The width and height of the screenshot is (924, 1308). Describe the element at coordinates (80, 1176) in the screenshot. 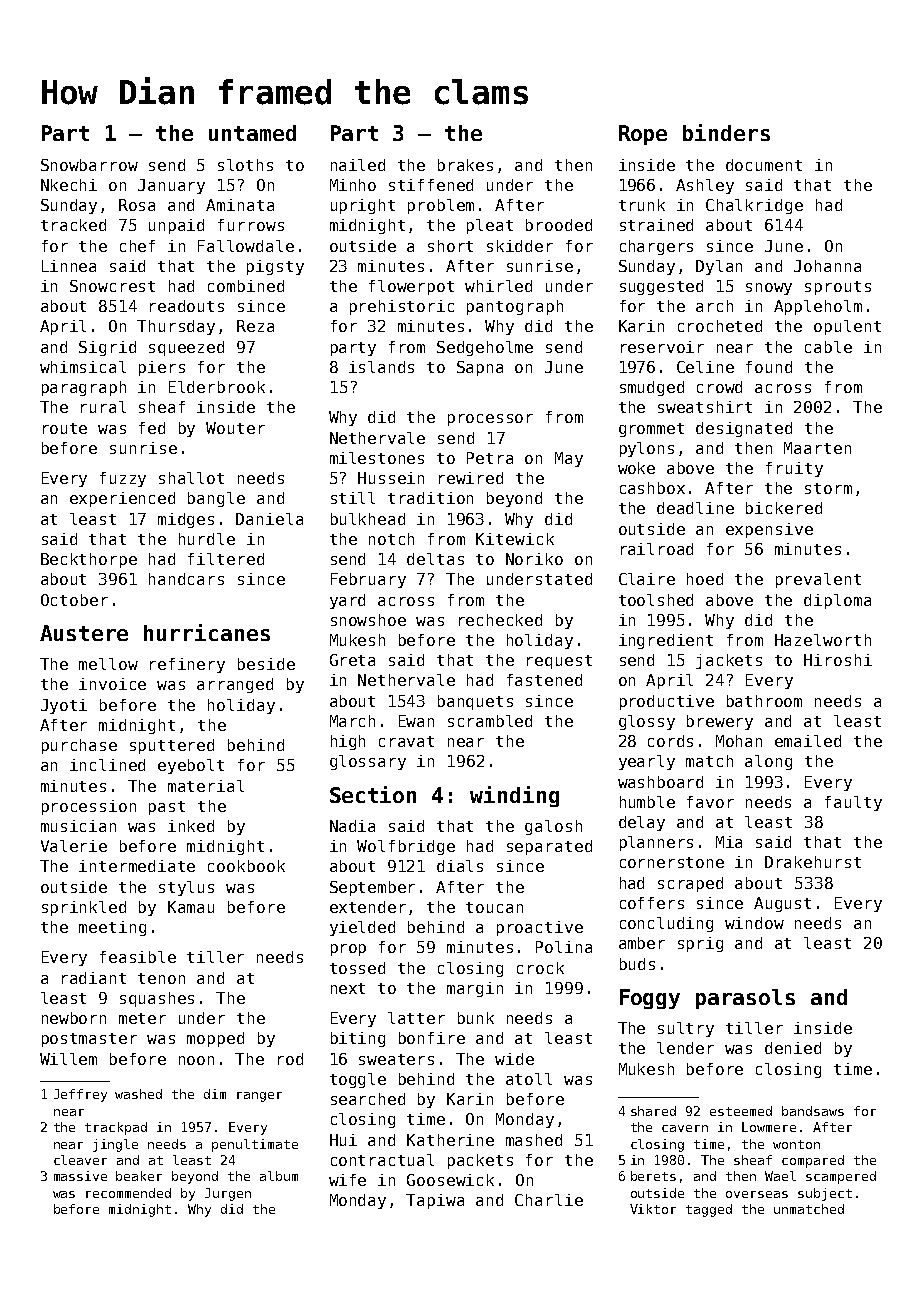

I see `massive` at that location.
